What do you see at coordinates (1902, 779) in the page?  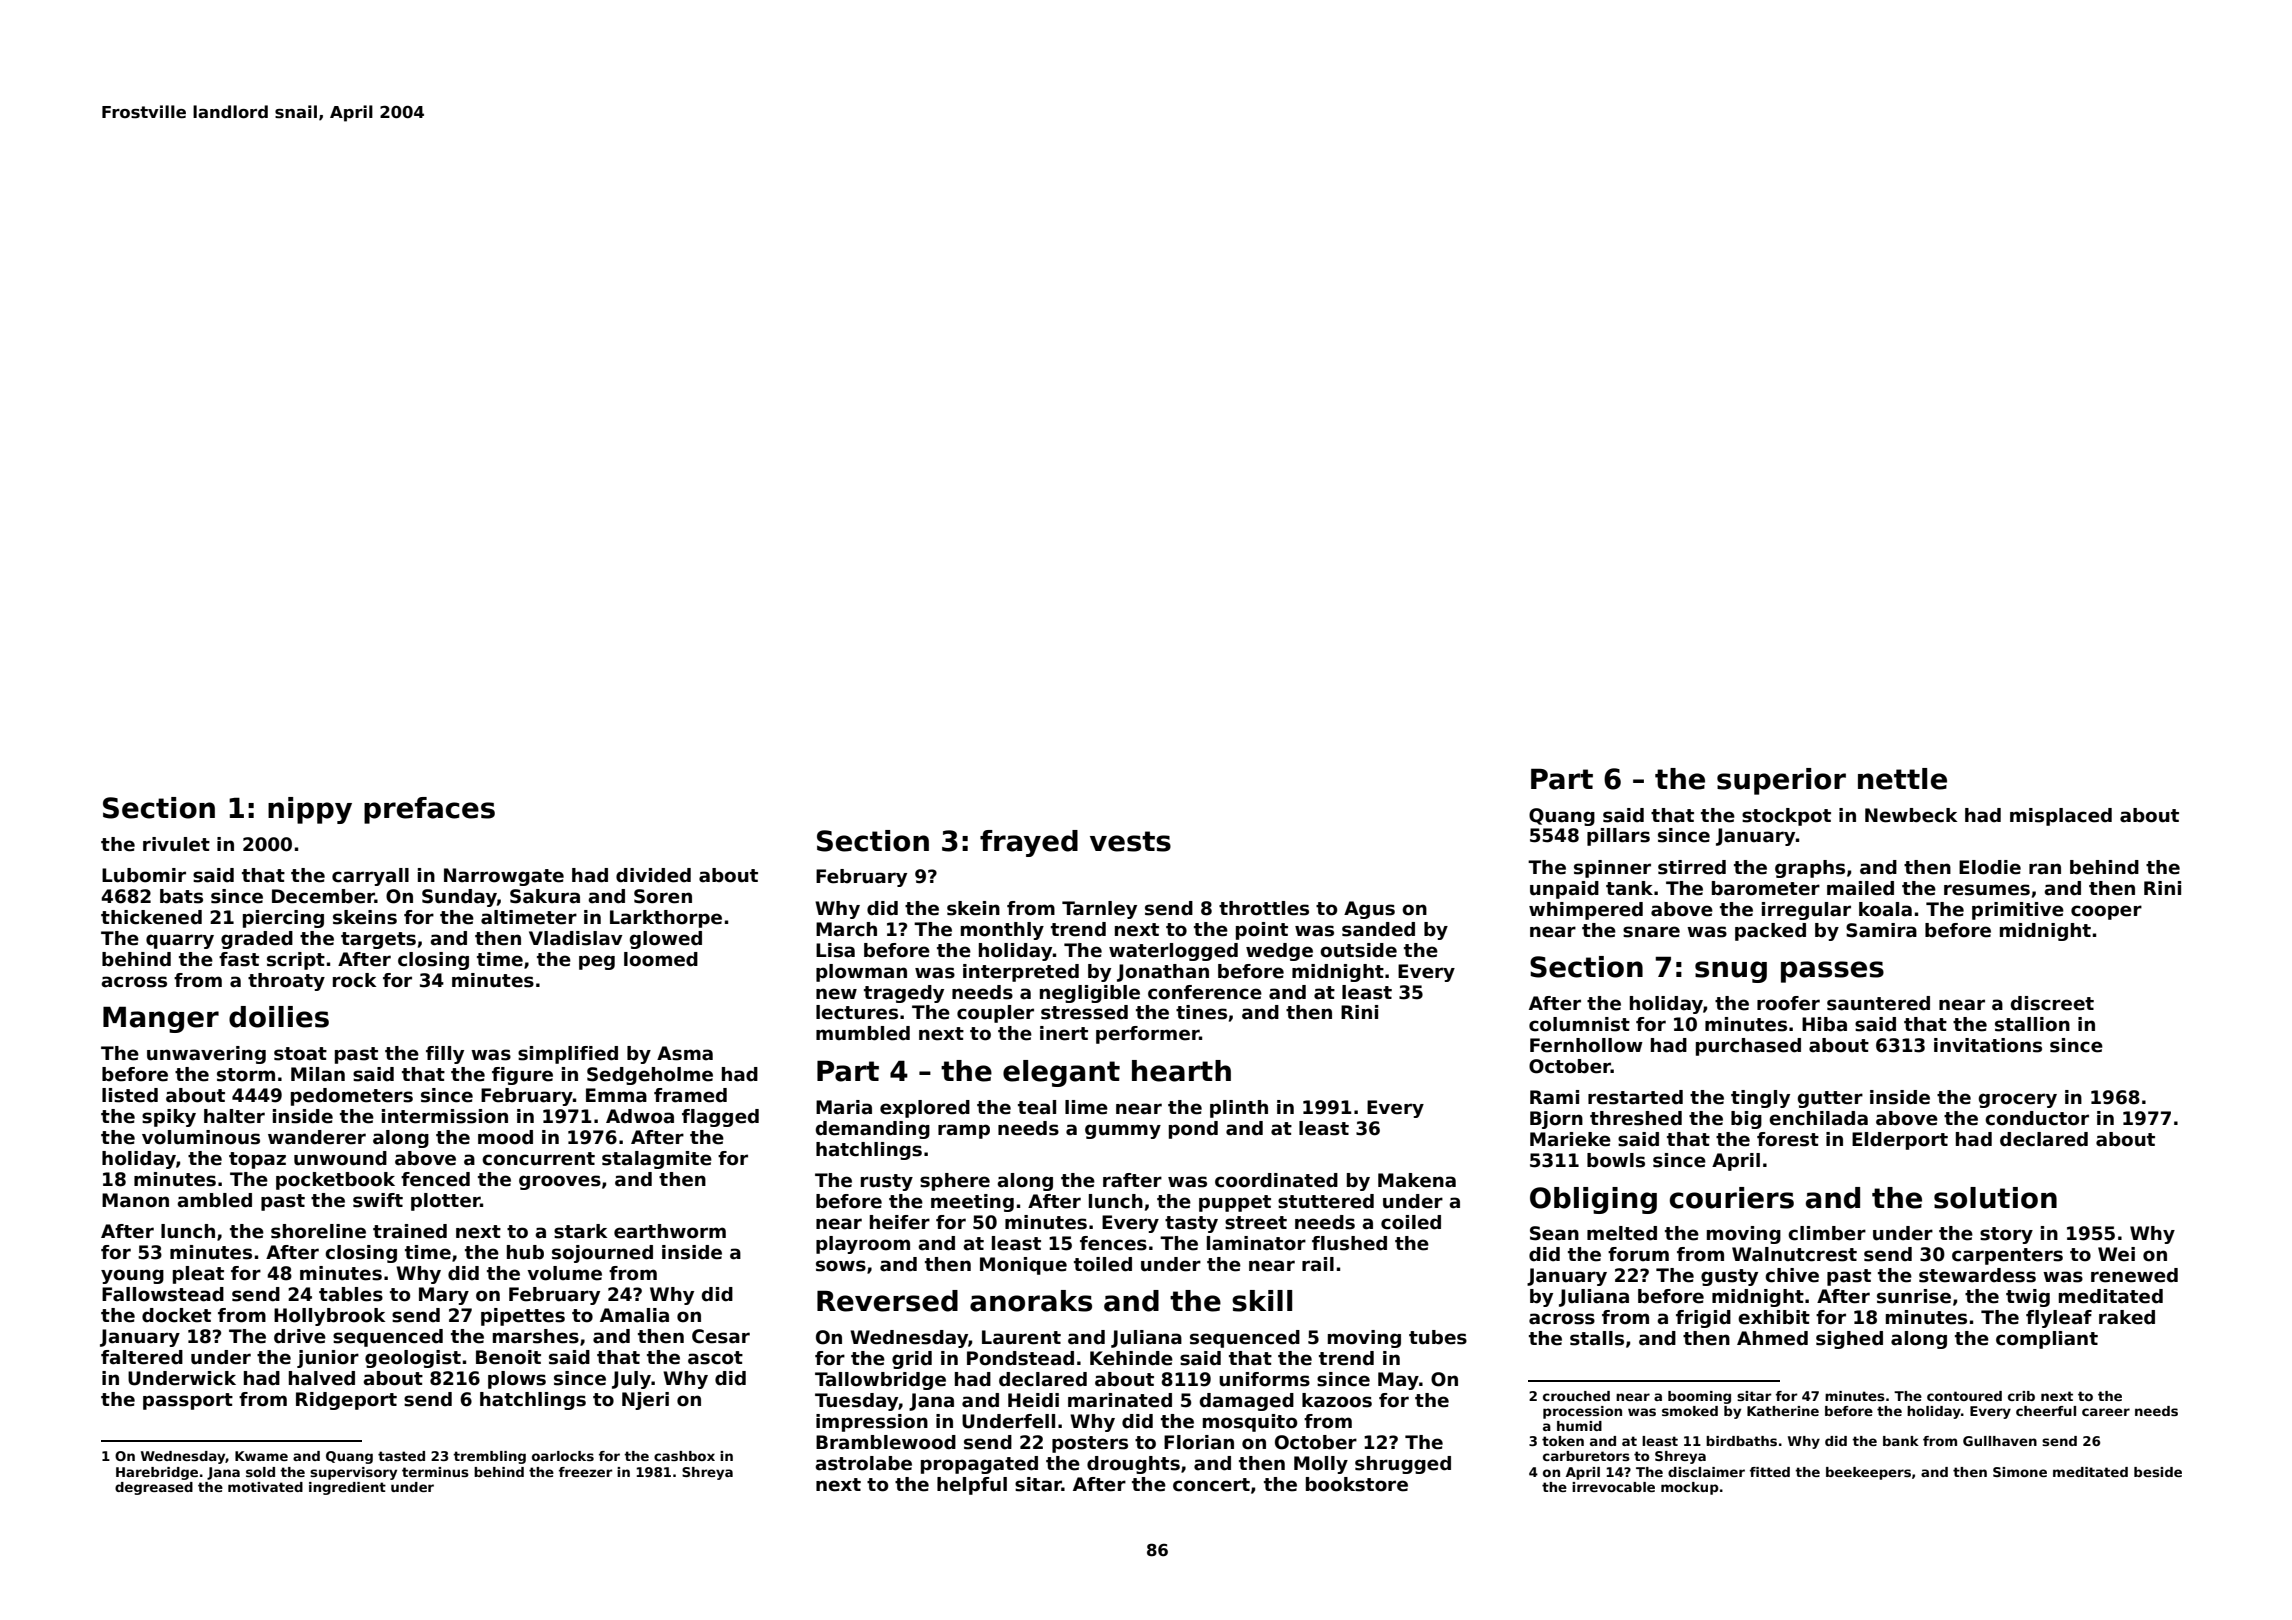 I see `nettle` at bounding box center [1902, 779].
